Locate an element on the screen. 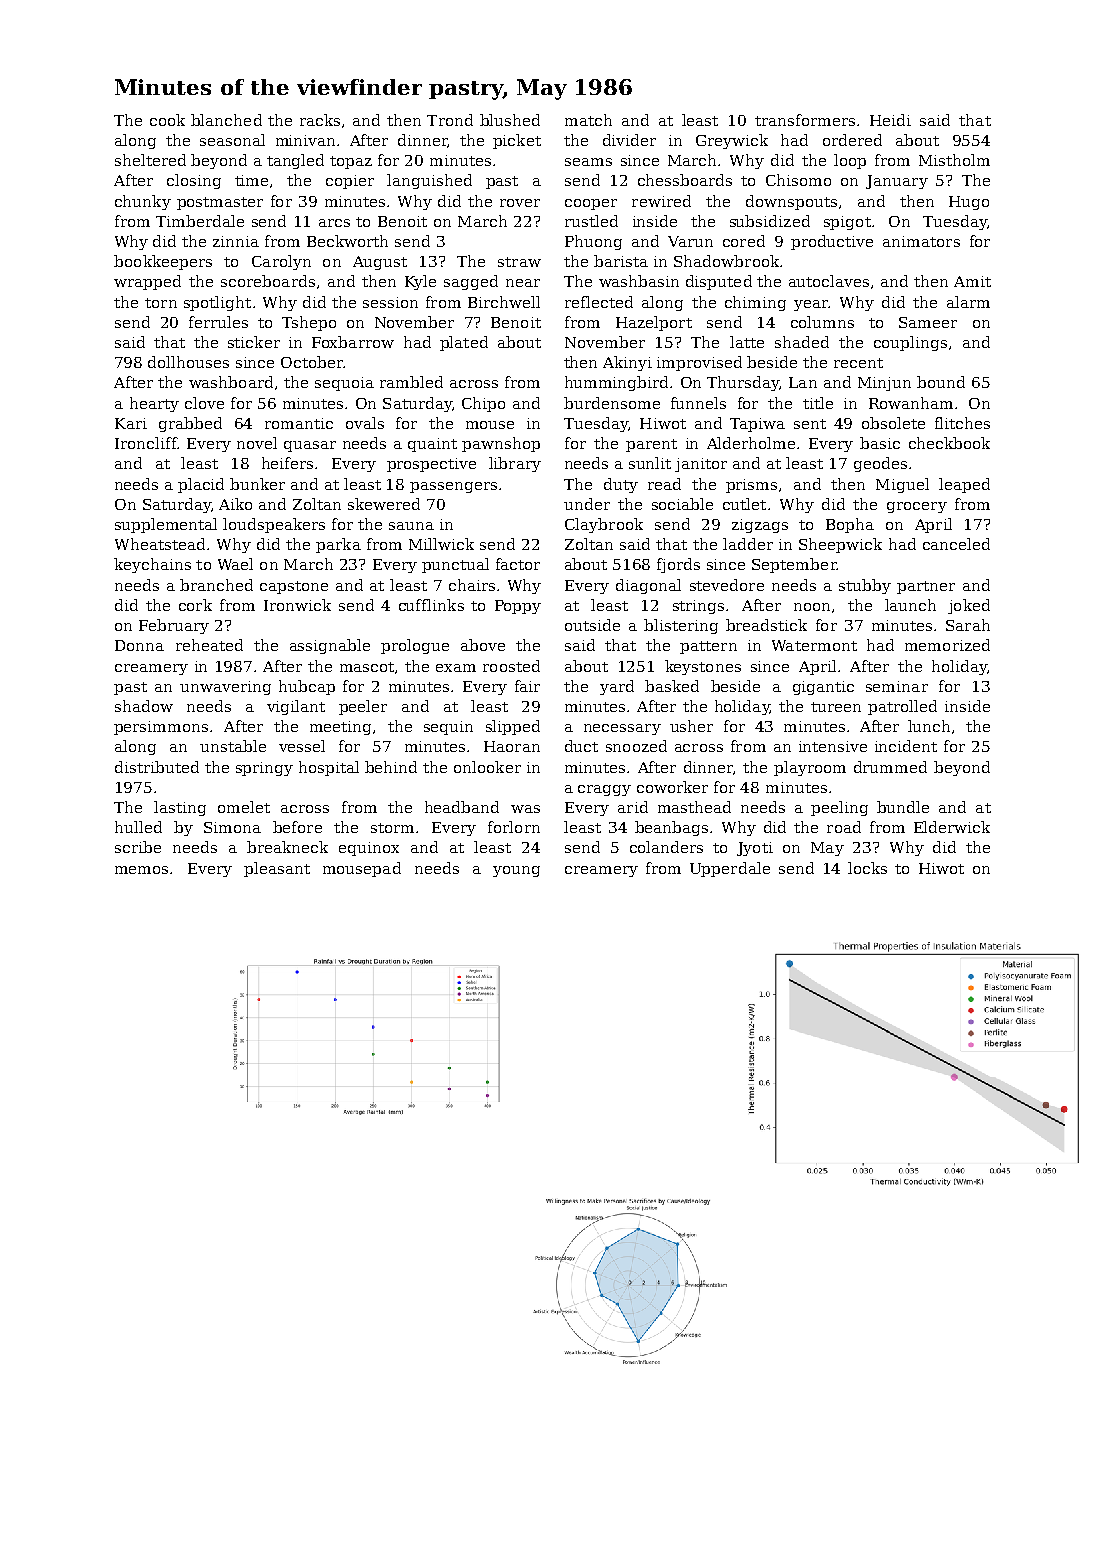  quaint is located at coordinates (432, 445).
